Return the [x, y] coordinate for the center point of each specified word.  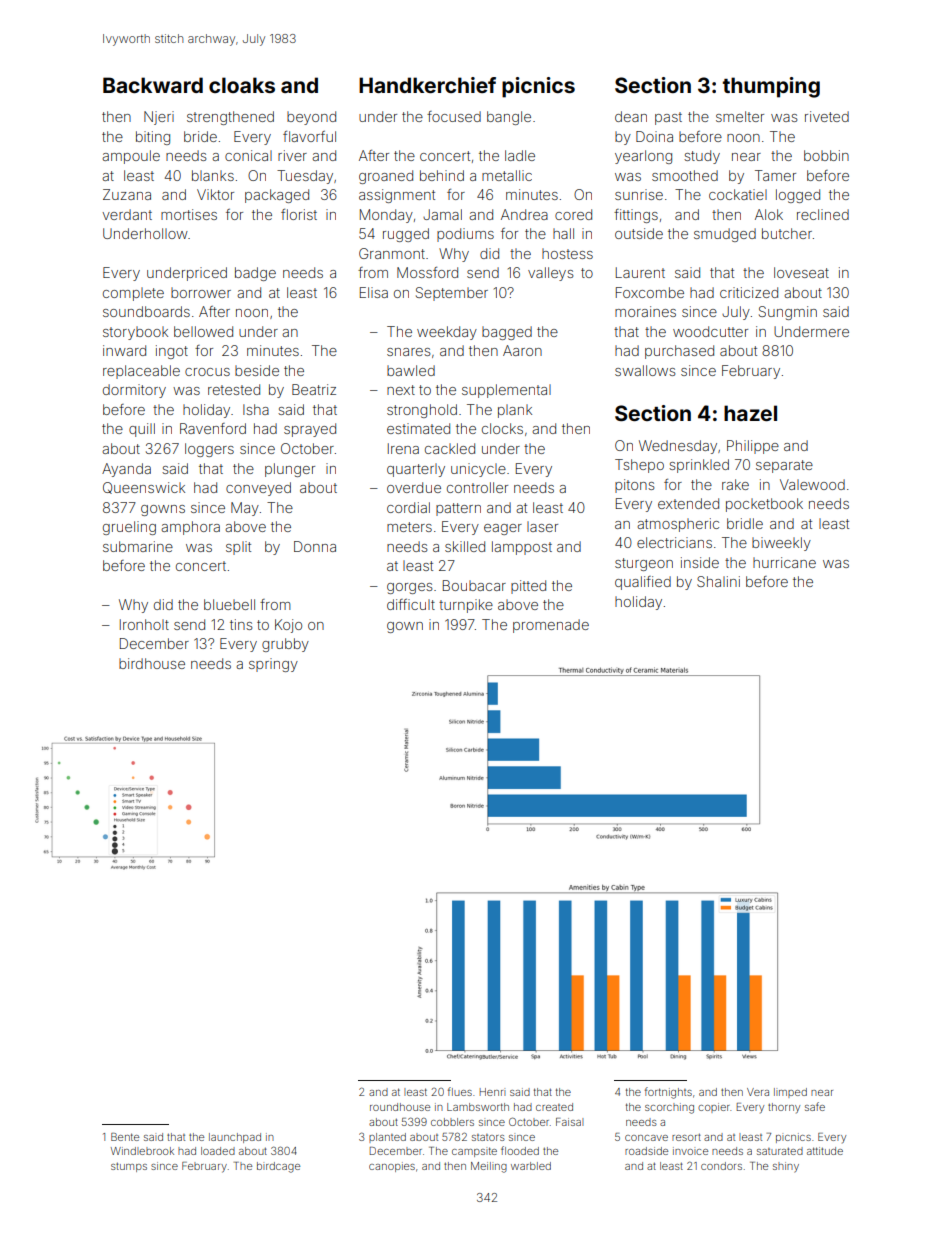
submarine [138, 546]
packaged [277, 196]
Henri [493, 1092]
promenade [551, 626]
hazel [750, 413]
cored [573, 214]
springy [273, 665]
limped [790, 1093]
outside [639, 233]
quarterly [416, 470]
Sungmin [788, 313]
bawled [411, 370]
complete [133, 294]
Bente [125, 1137]
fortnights [668, 1093]
